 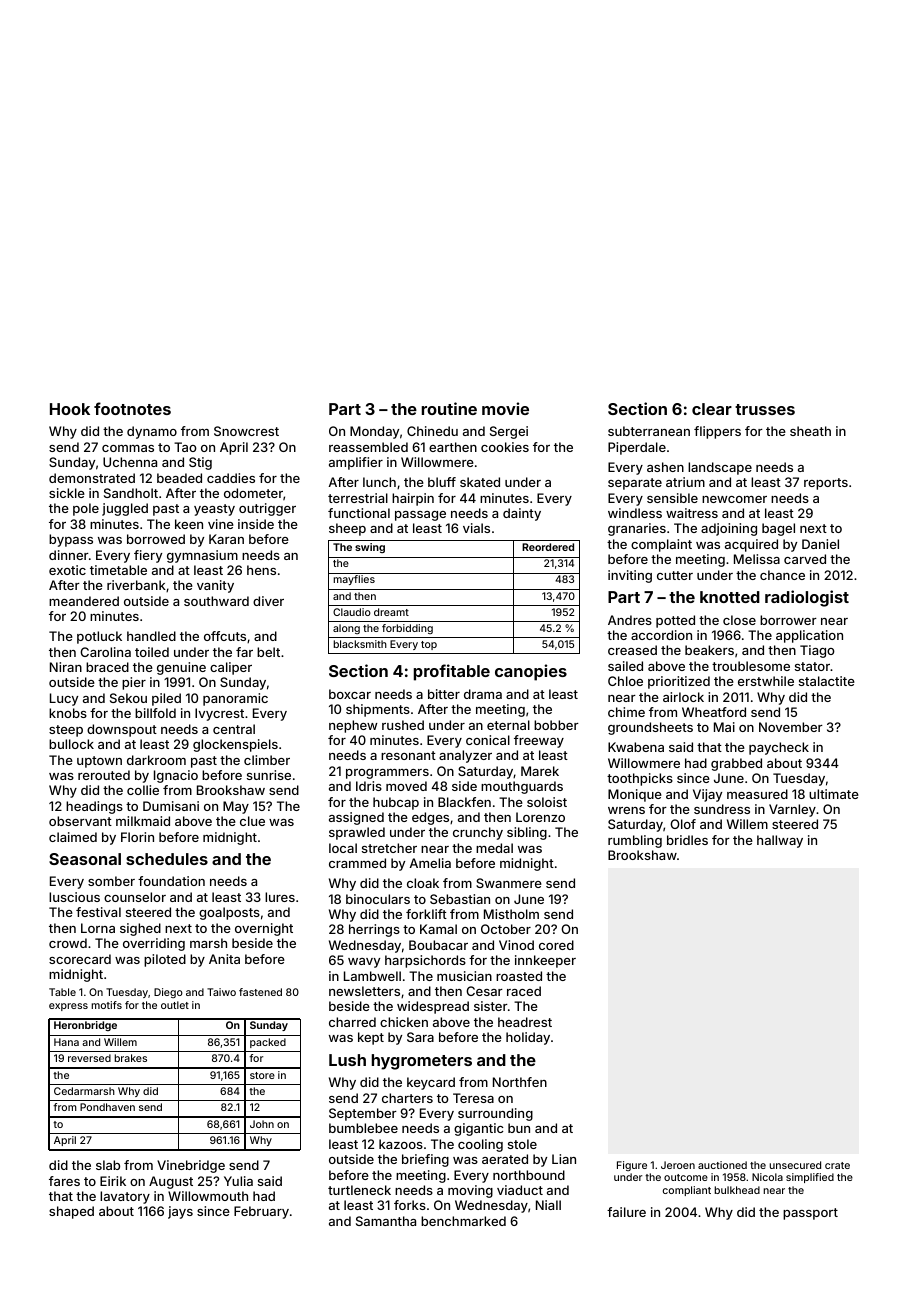 What do you see at coordinates (167, 859) in the image?
I see `schedules` at bounding box center [167, 859].
